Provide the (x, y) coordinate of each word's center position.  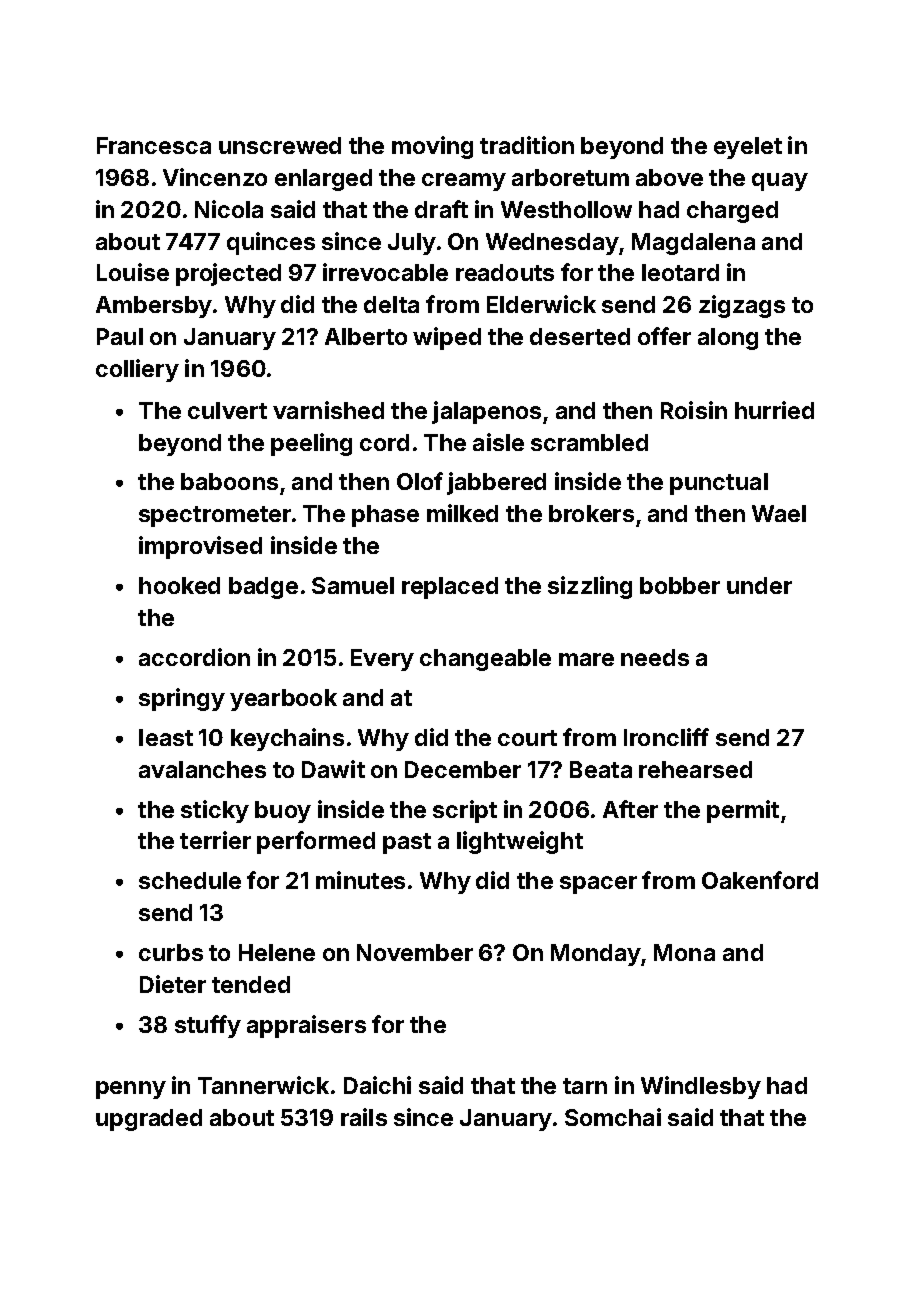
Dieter (173, 984)
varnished (328, 410)
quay (780, 182)
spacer (598, 885)
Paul (120, 336)
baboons (229, 481)
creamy (464, 182)
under (759, 585)
